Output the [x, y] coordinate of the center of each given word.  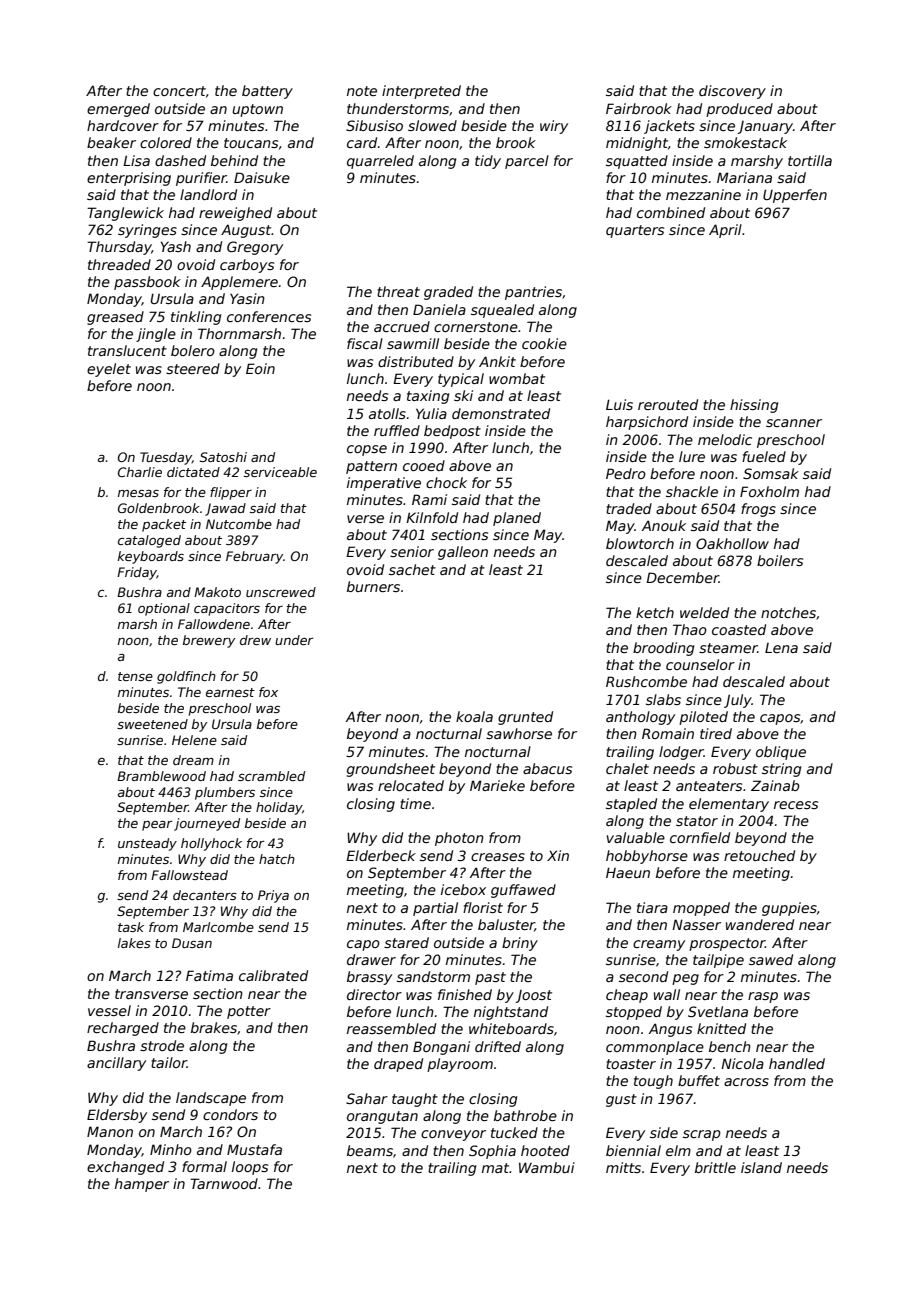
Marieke [497, 785]
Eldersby [117, 1116]
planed [517, 519]
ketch [655, 612]
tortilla [810, 160]
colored [166, 142]
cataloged [149, 541]
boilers [780, 560]
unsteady [147, 844]
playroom [460, 1065]
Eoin [260, 368]
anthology [640, 718]
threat [398, 291]
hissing [754, 406]
